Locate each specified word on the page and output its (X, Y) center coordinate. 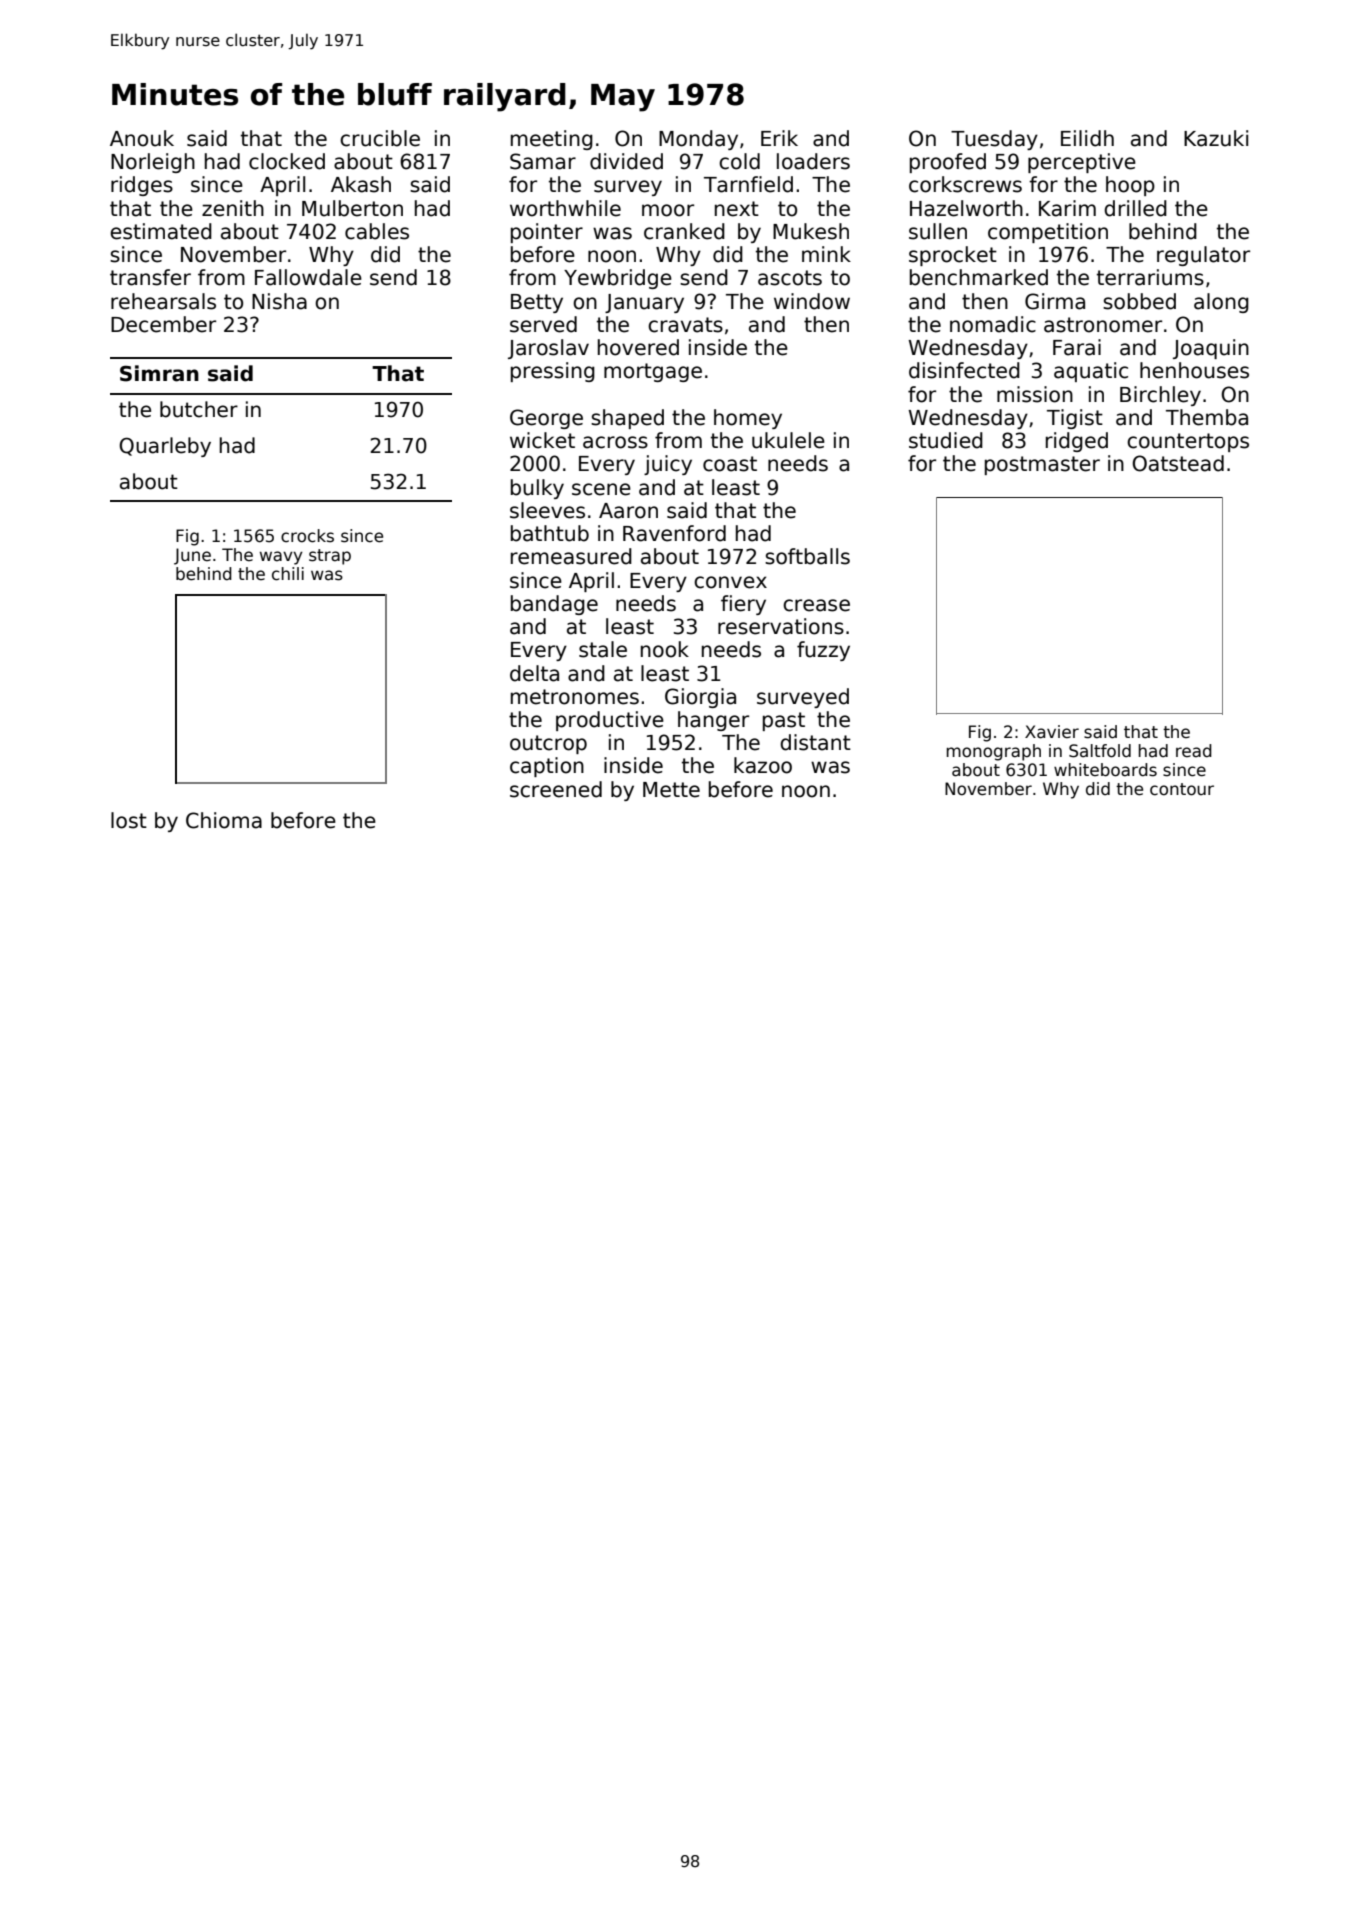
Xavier (1052, 732)
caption (547, 767)
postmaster (1042, 465)
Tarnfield (748, 184)
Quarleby (165, 447)
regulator (1203, 256)
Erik (779, 138)
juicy (668, 465)
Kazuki (1216, 138)
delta (534, 673)
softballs (807, 556)
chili (288, 574)
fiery (743, 605)
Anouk (142, 138)
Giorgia (700, 698)
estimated (161, 231)
